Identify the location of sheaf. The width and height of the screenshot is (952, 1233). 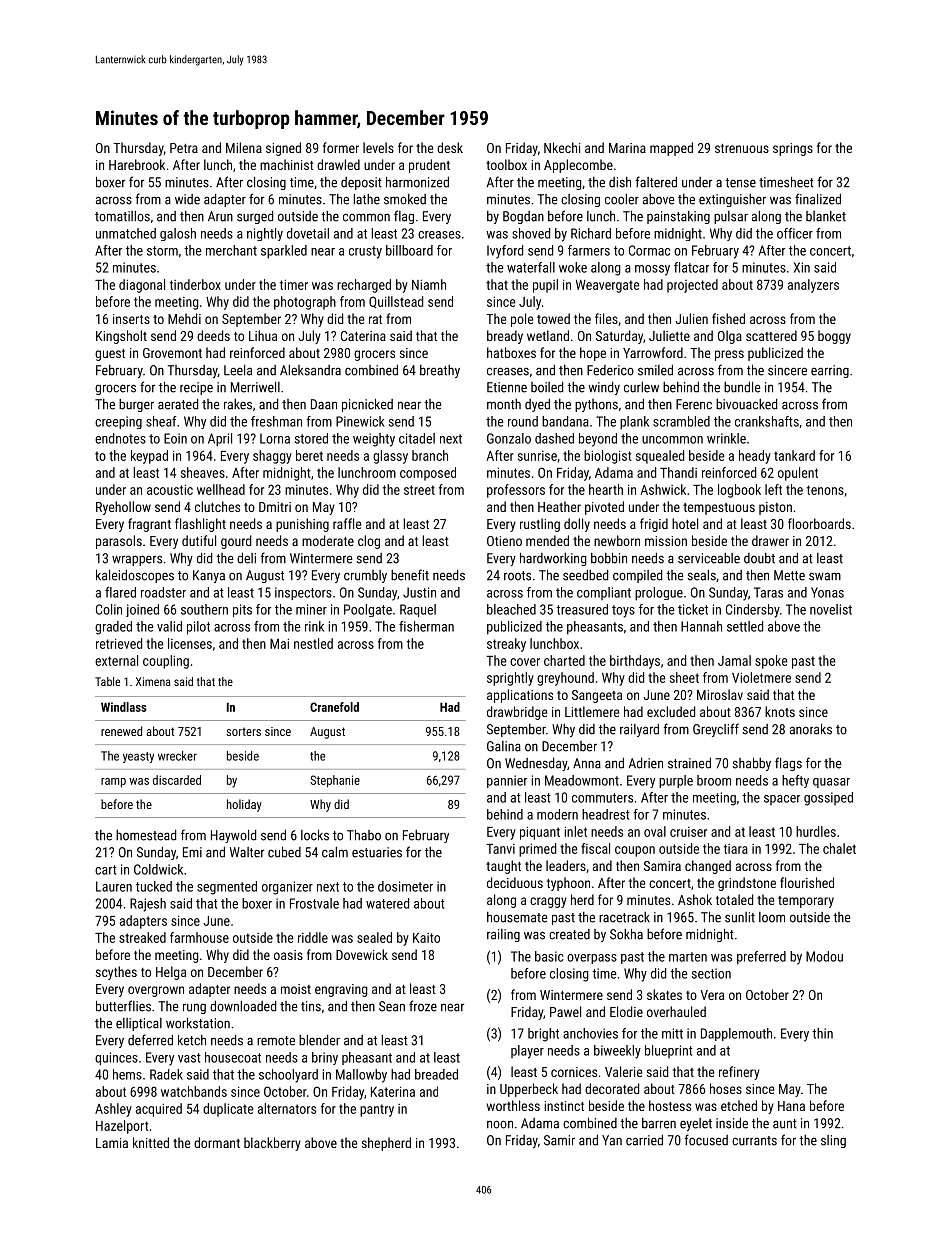
(161, 421).
